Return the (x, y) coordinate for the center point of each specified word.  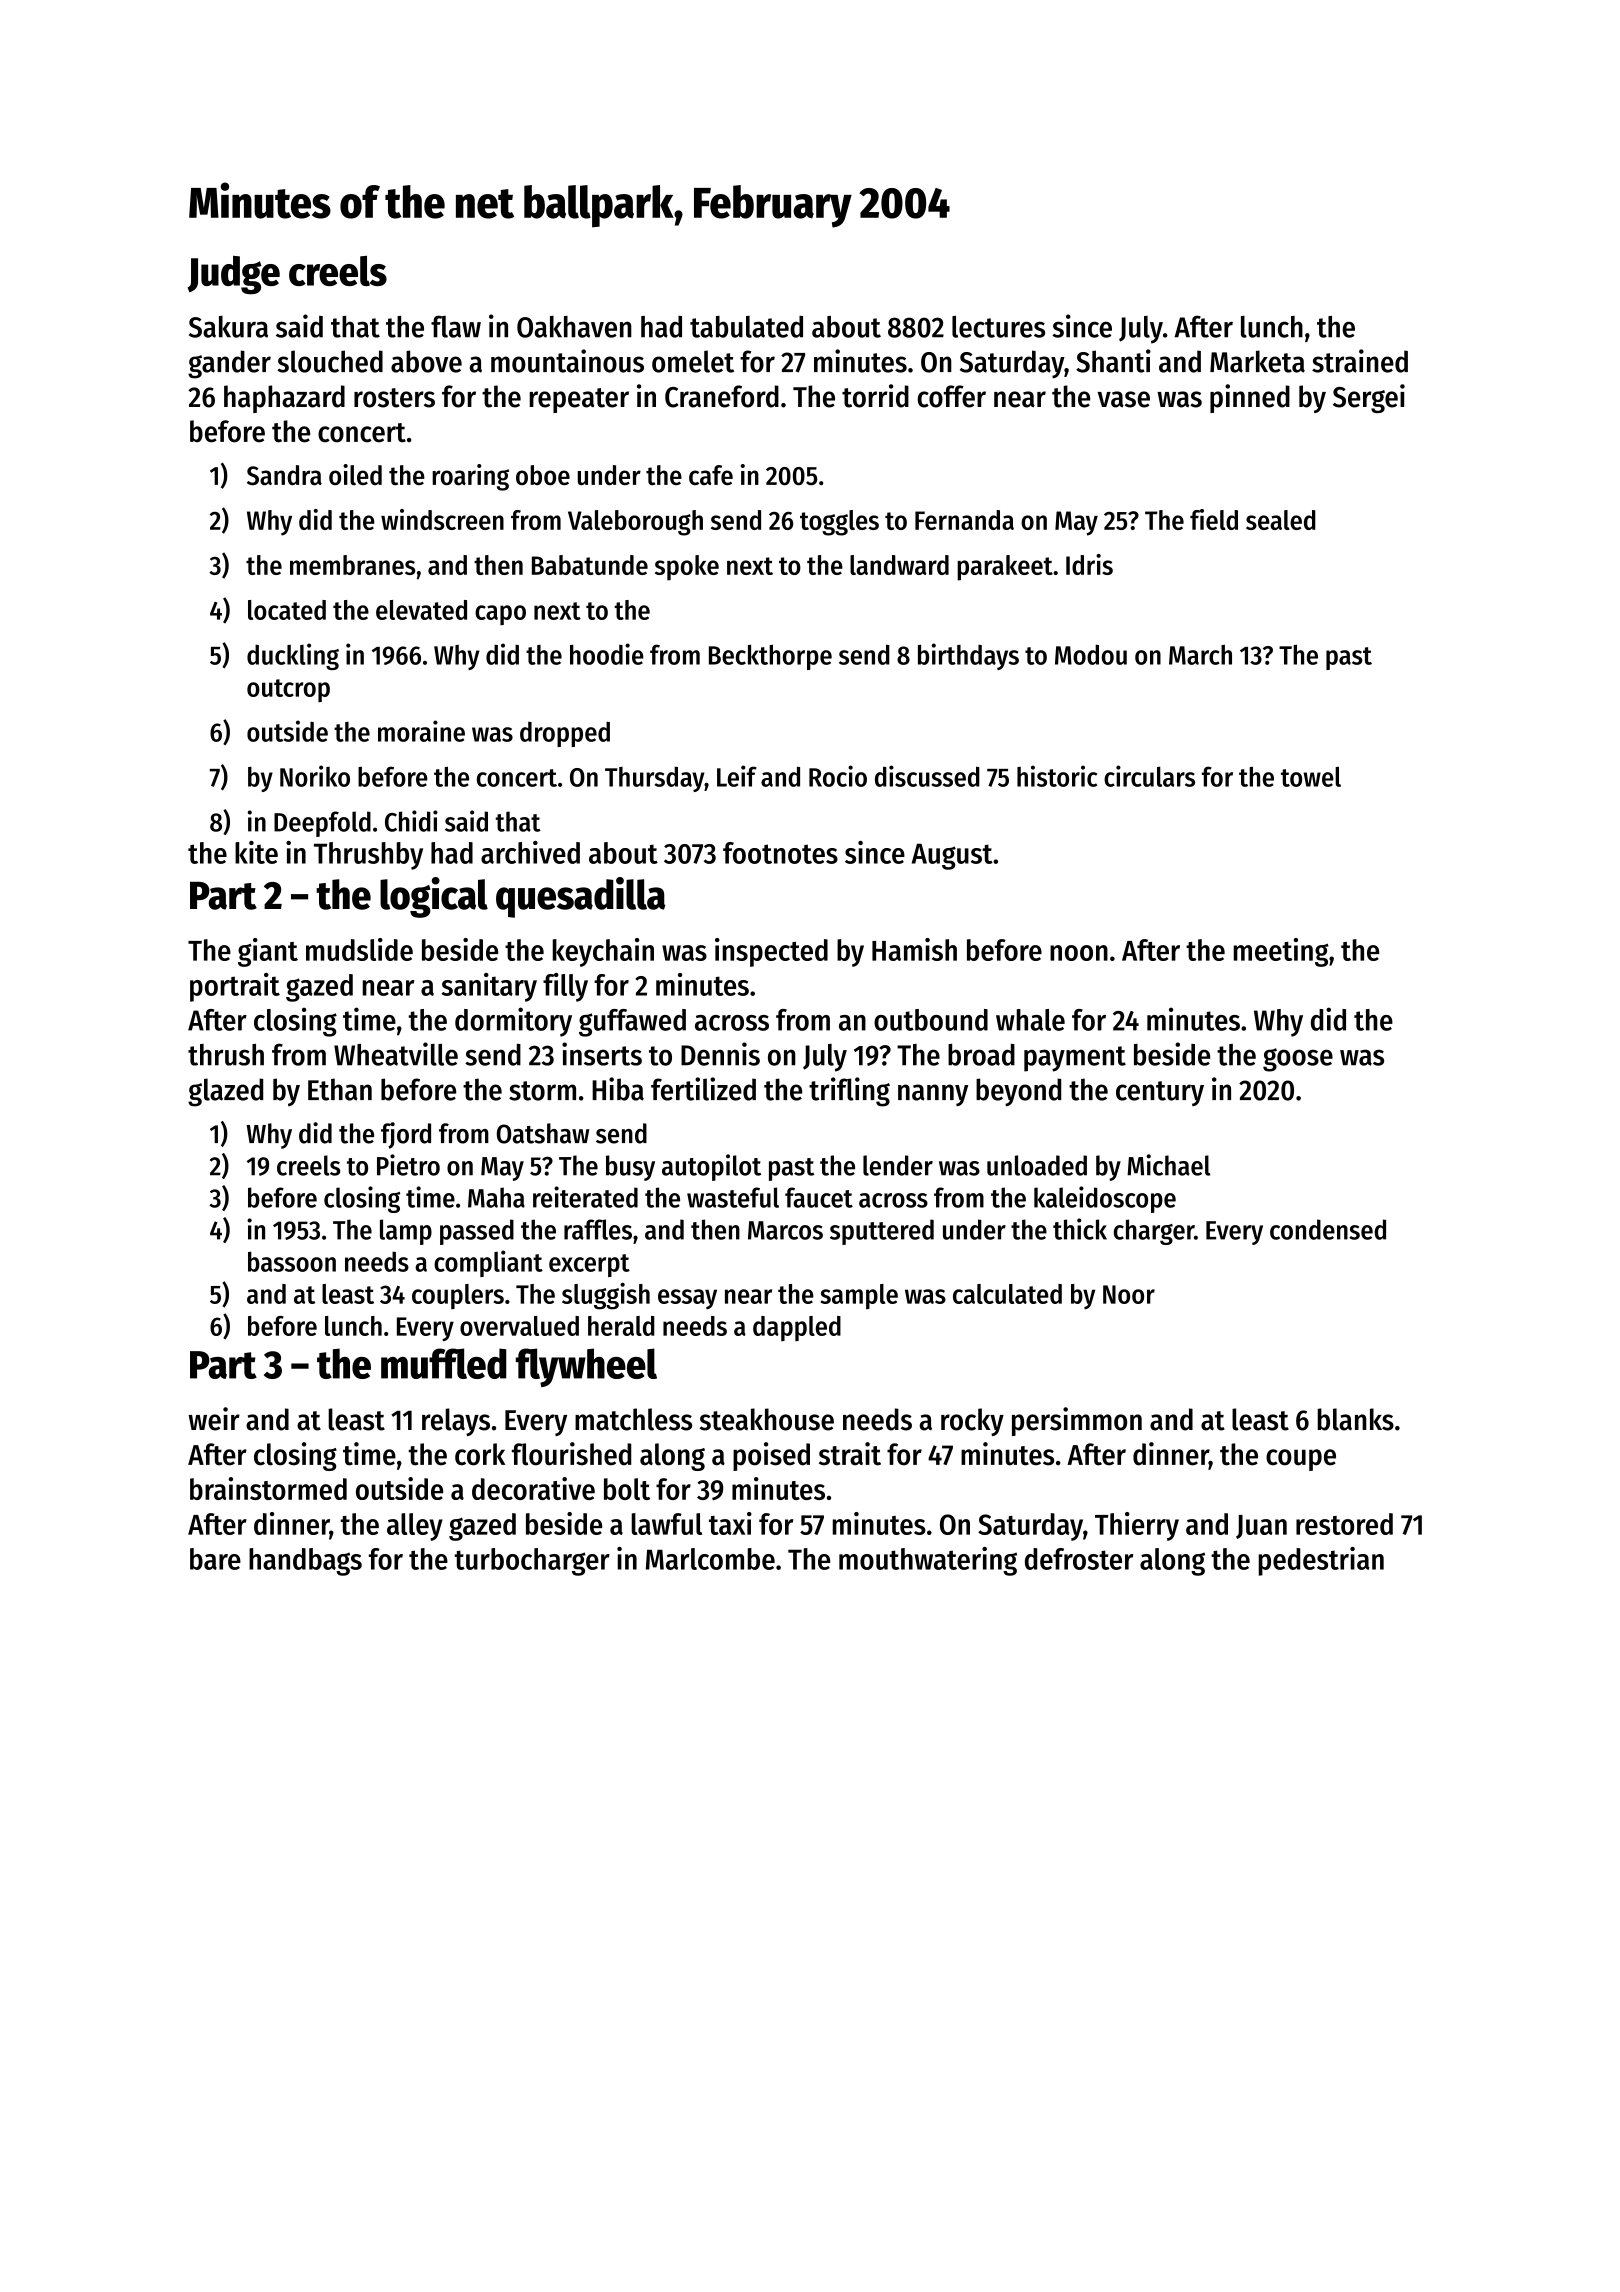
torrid (875, 396)
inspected (771, 952)
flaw (456, 326)
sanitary (489, 987)
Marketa (1257, 361)
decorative (533, 1488)
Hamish (914, 949)
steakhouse (766, 1419)
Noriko (315, 776)
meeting (1281, 952)
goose (1298, 1060)
